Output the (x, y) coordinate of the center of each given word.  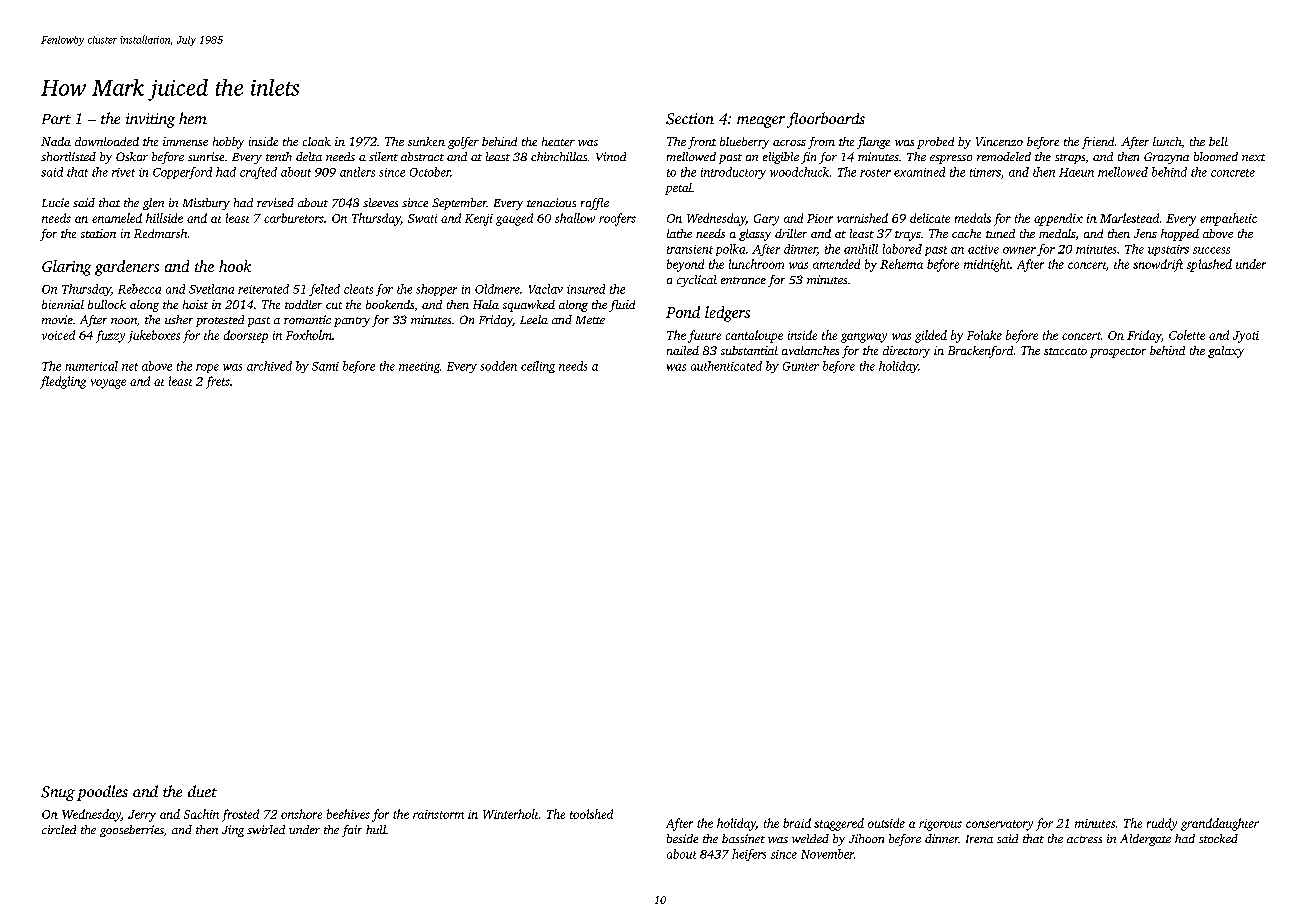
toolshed (591, 814)
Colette (1187, 335)
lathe (679, 233)
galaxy (1226, 352)
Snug (58, 793)
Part (56, 119)
